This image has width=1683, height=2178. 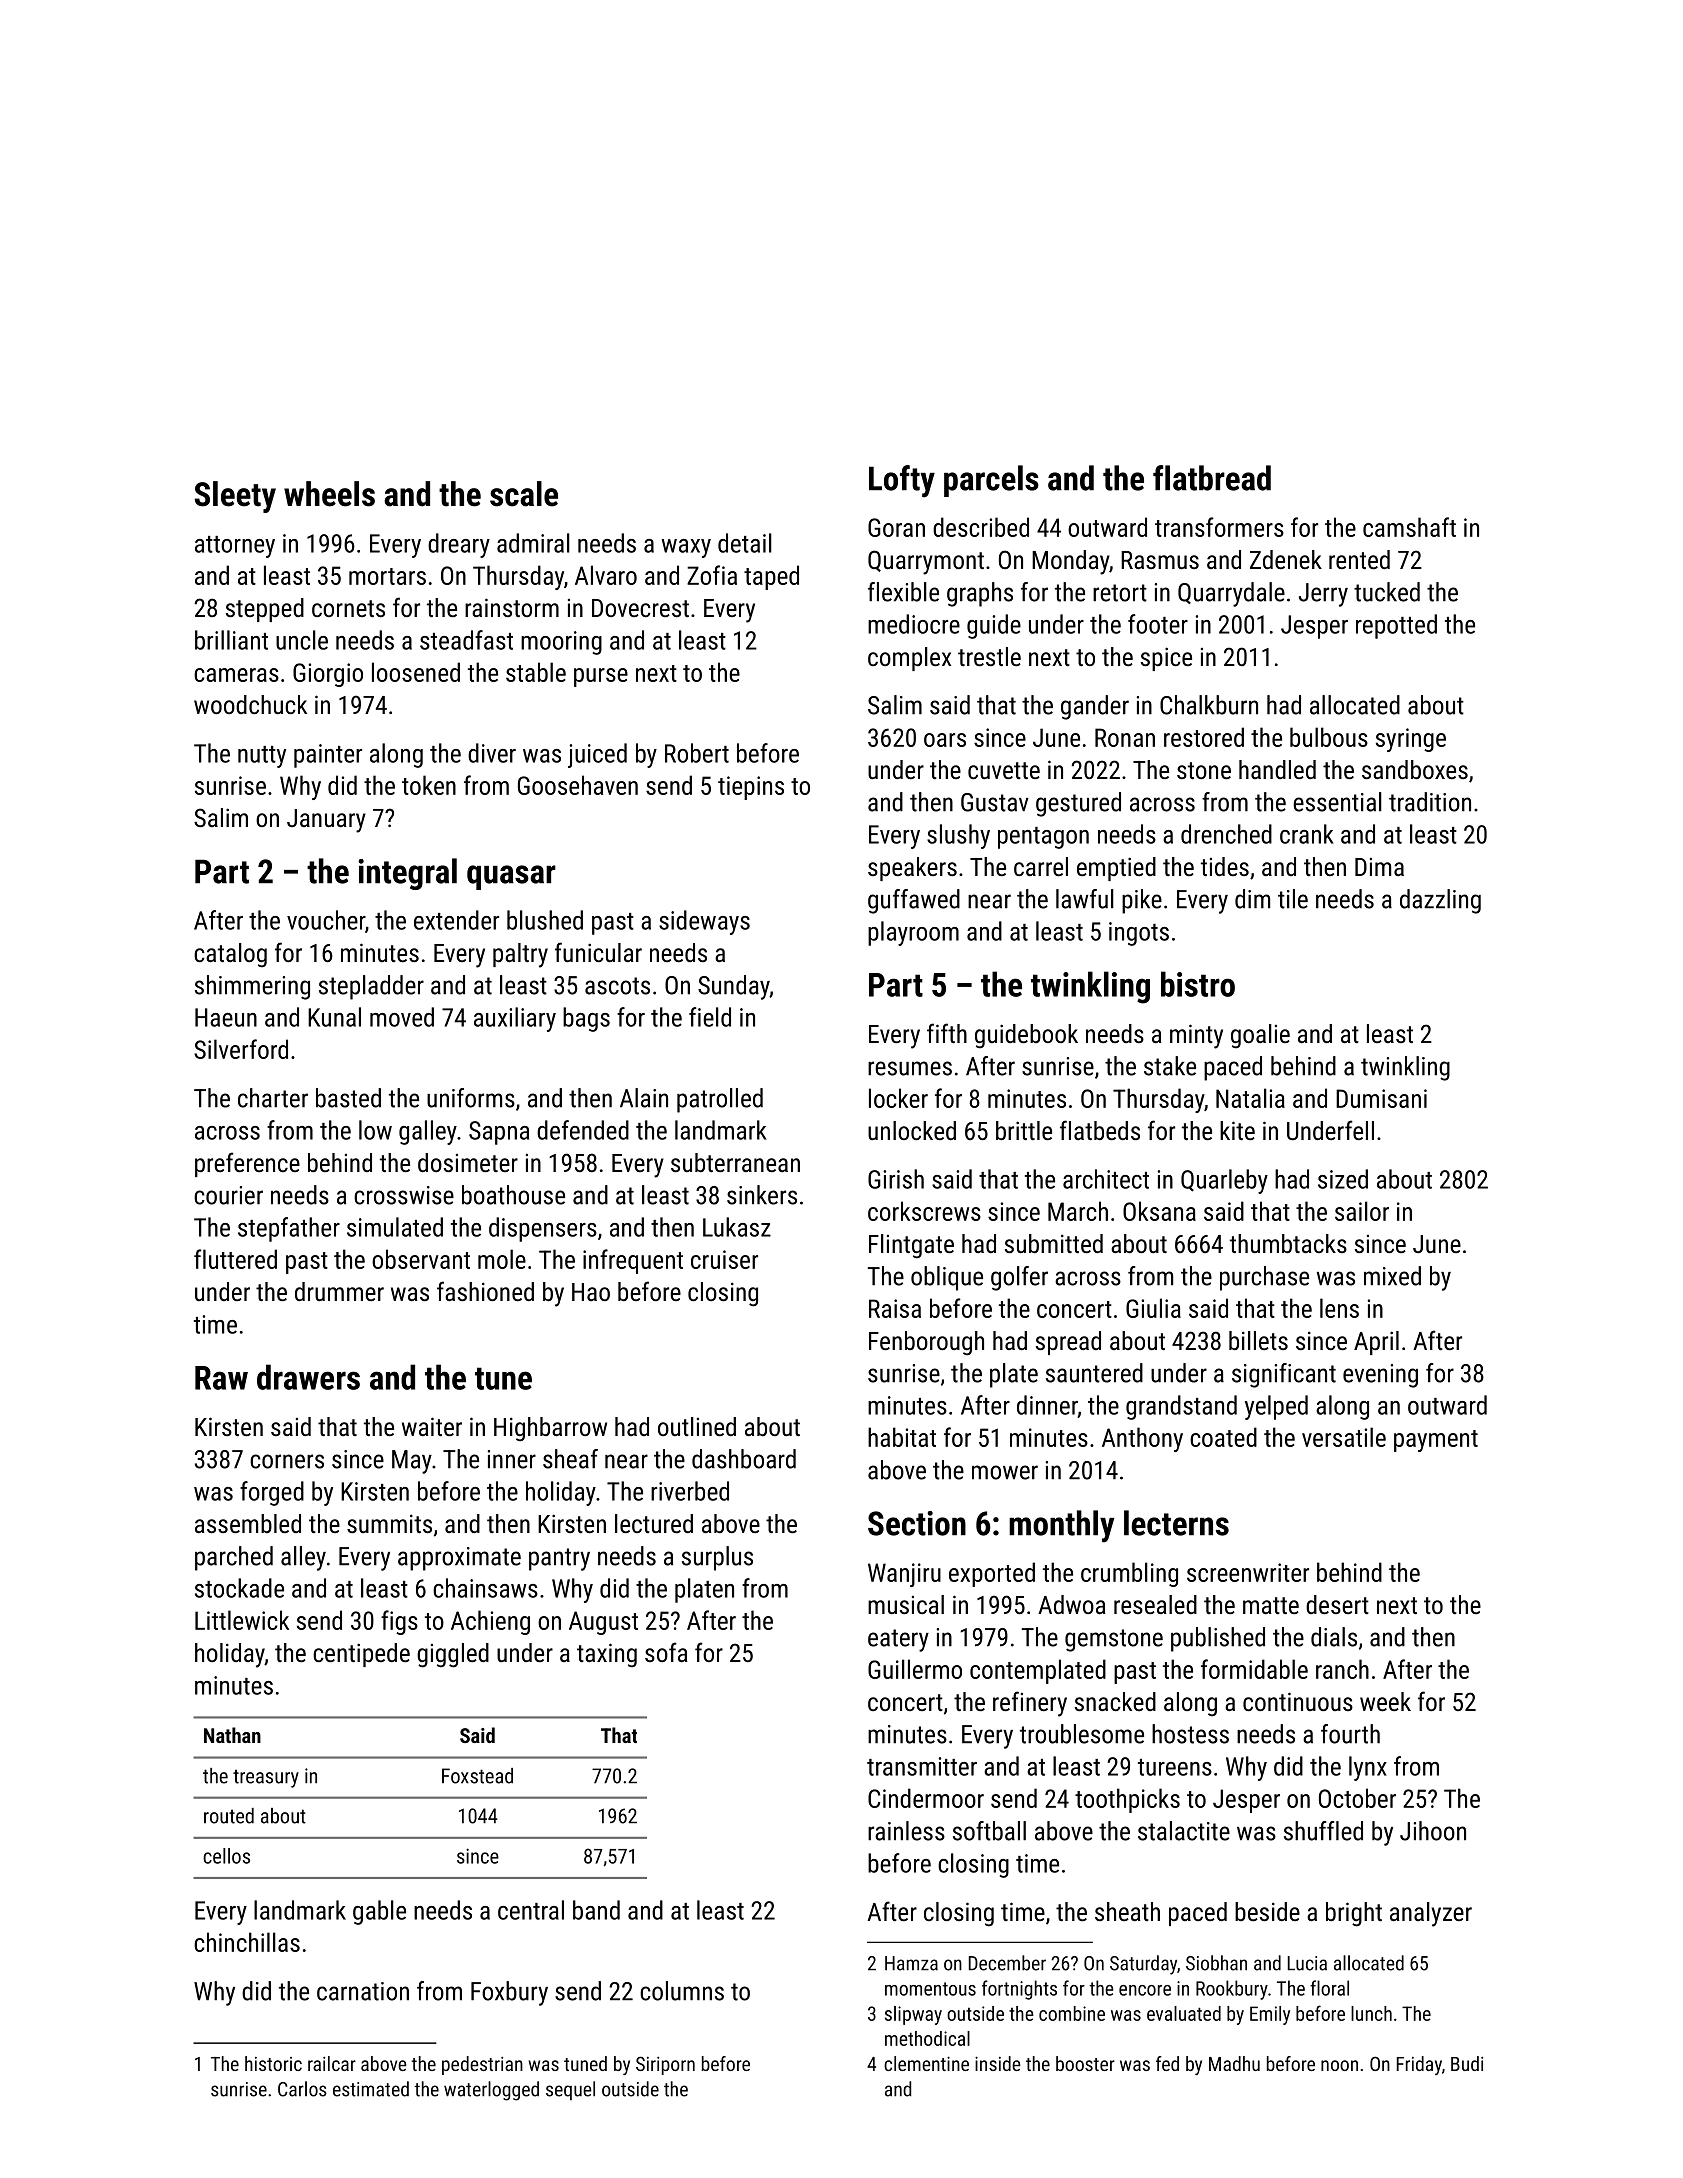 I want to click on scale, so click(x=524, y=494).
